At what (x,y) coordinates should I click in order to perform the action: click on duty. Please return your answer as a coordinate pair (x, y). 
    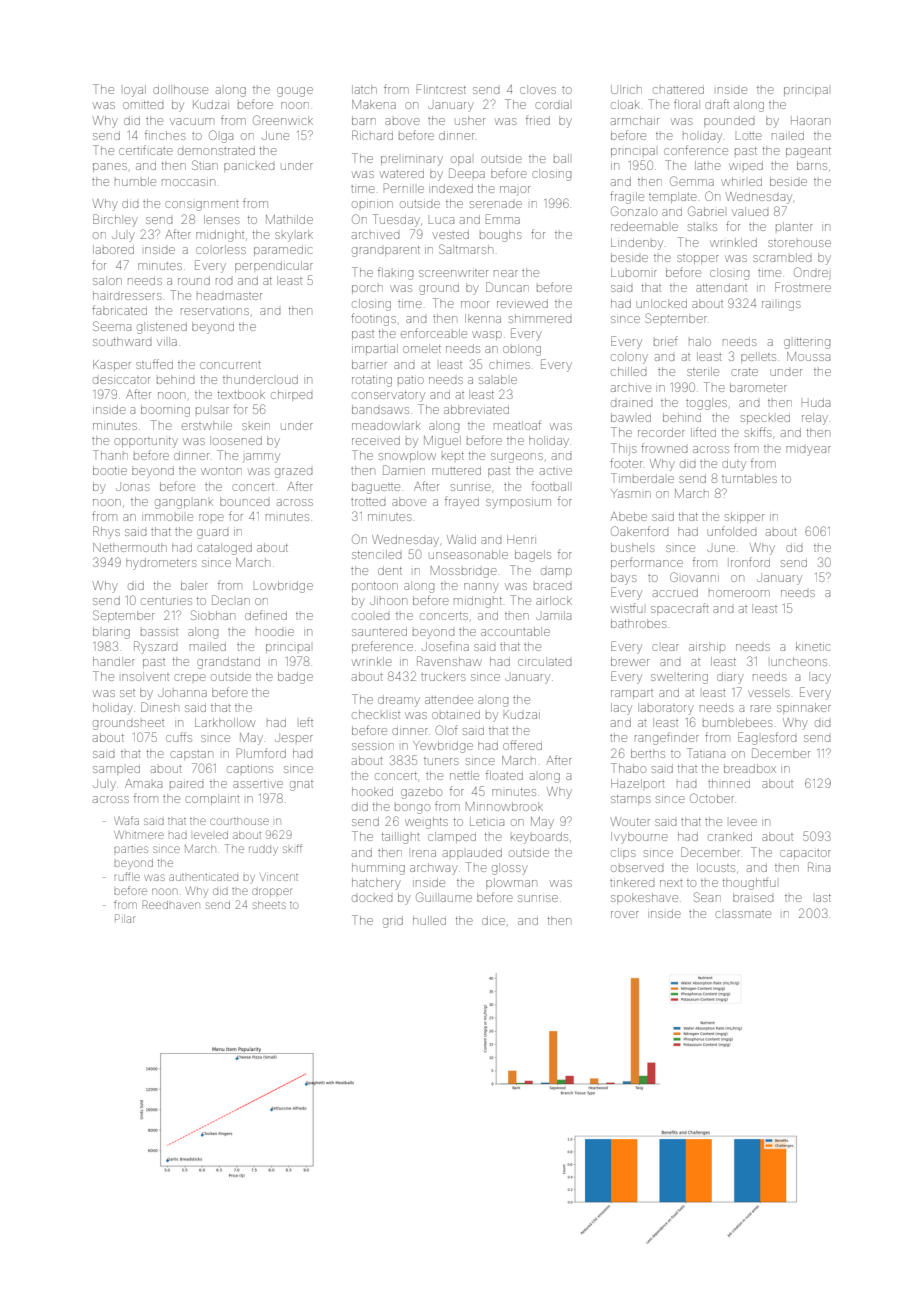
    Looking at the image, I should click on (734, 466).
